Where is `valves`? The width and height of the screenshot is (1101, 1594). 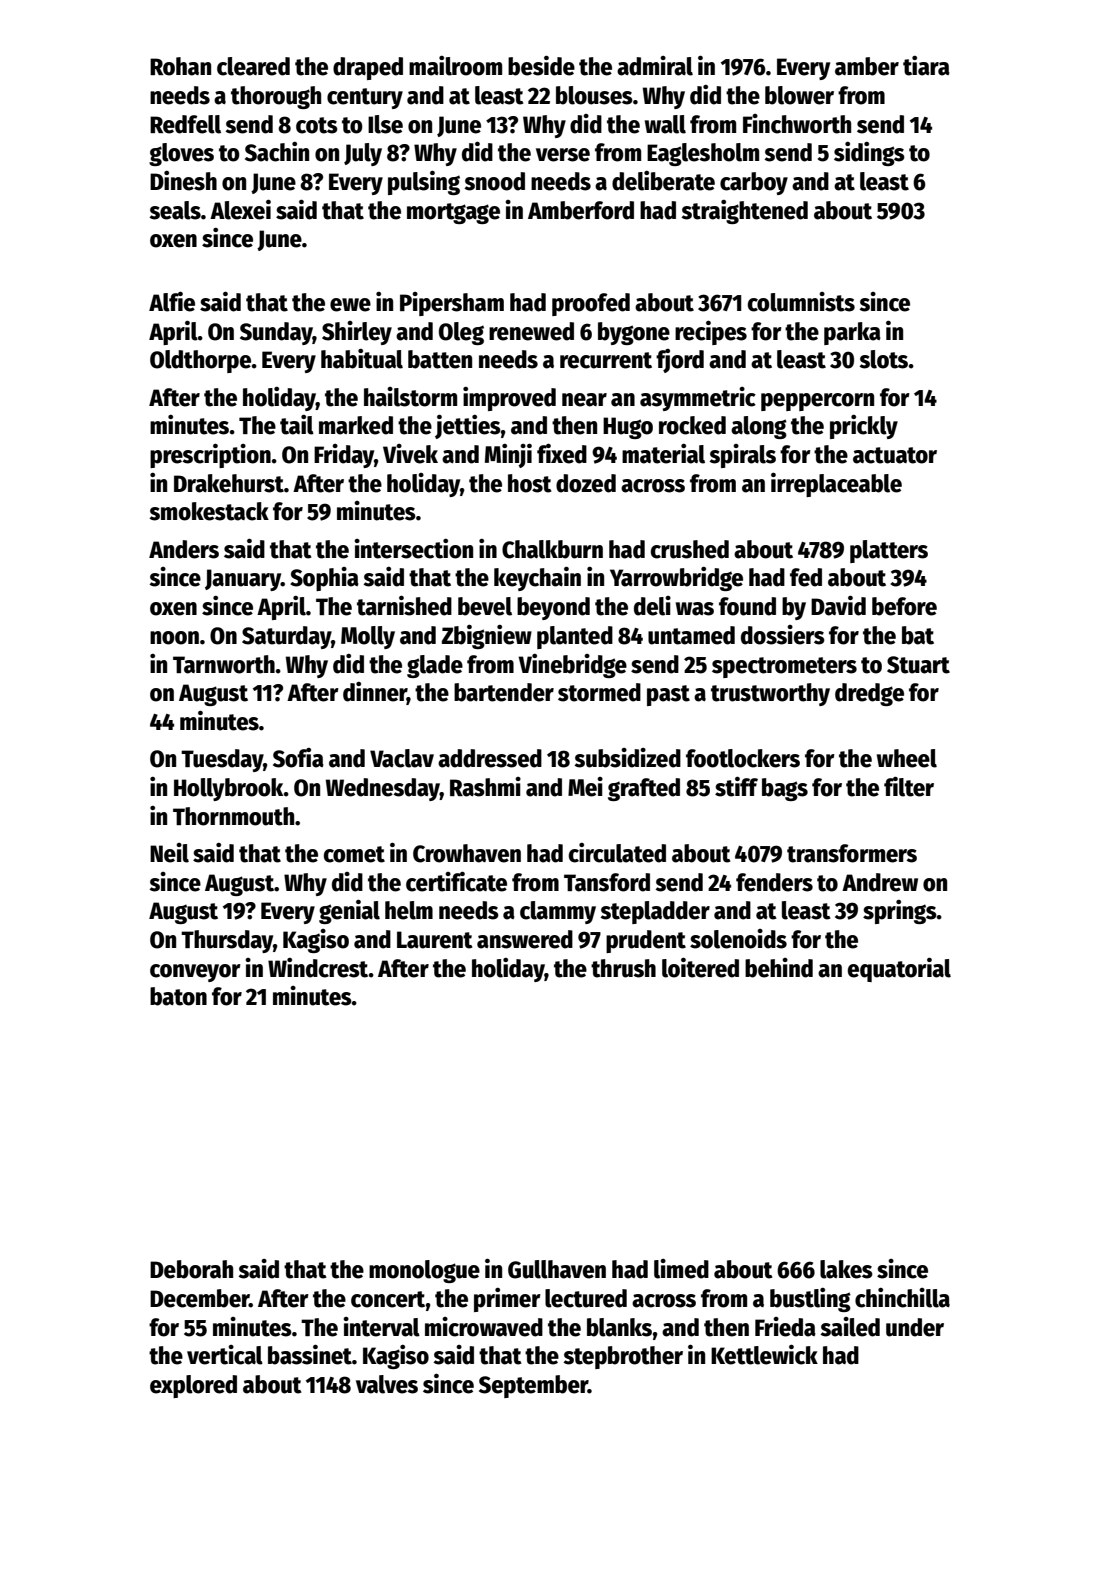
valves is located at coordinates (387, 1384).
